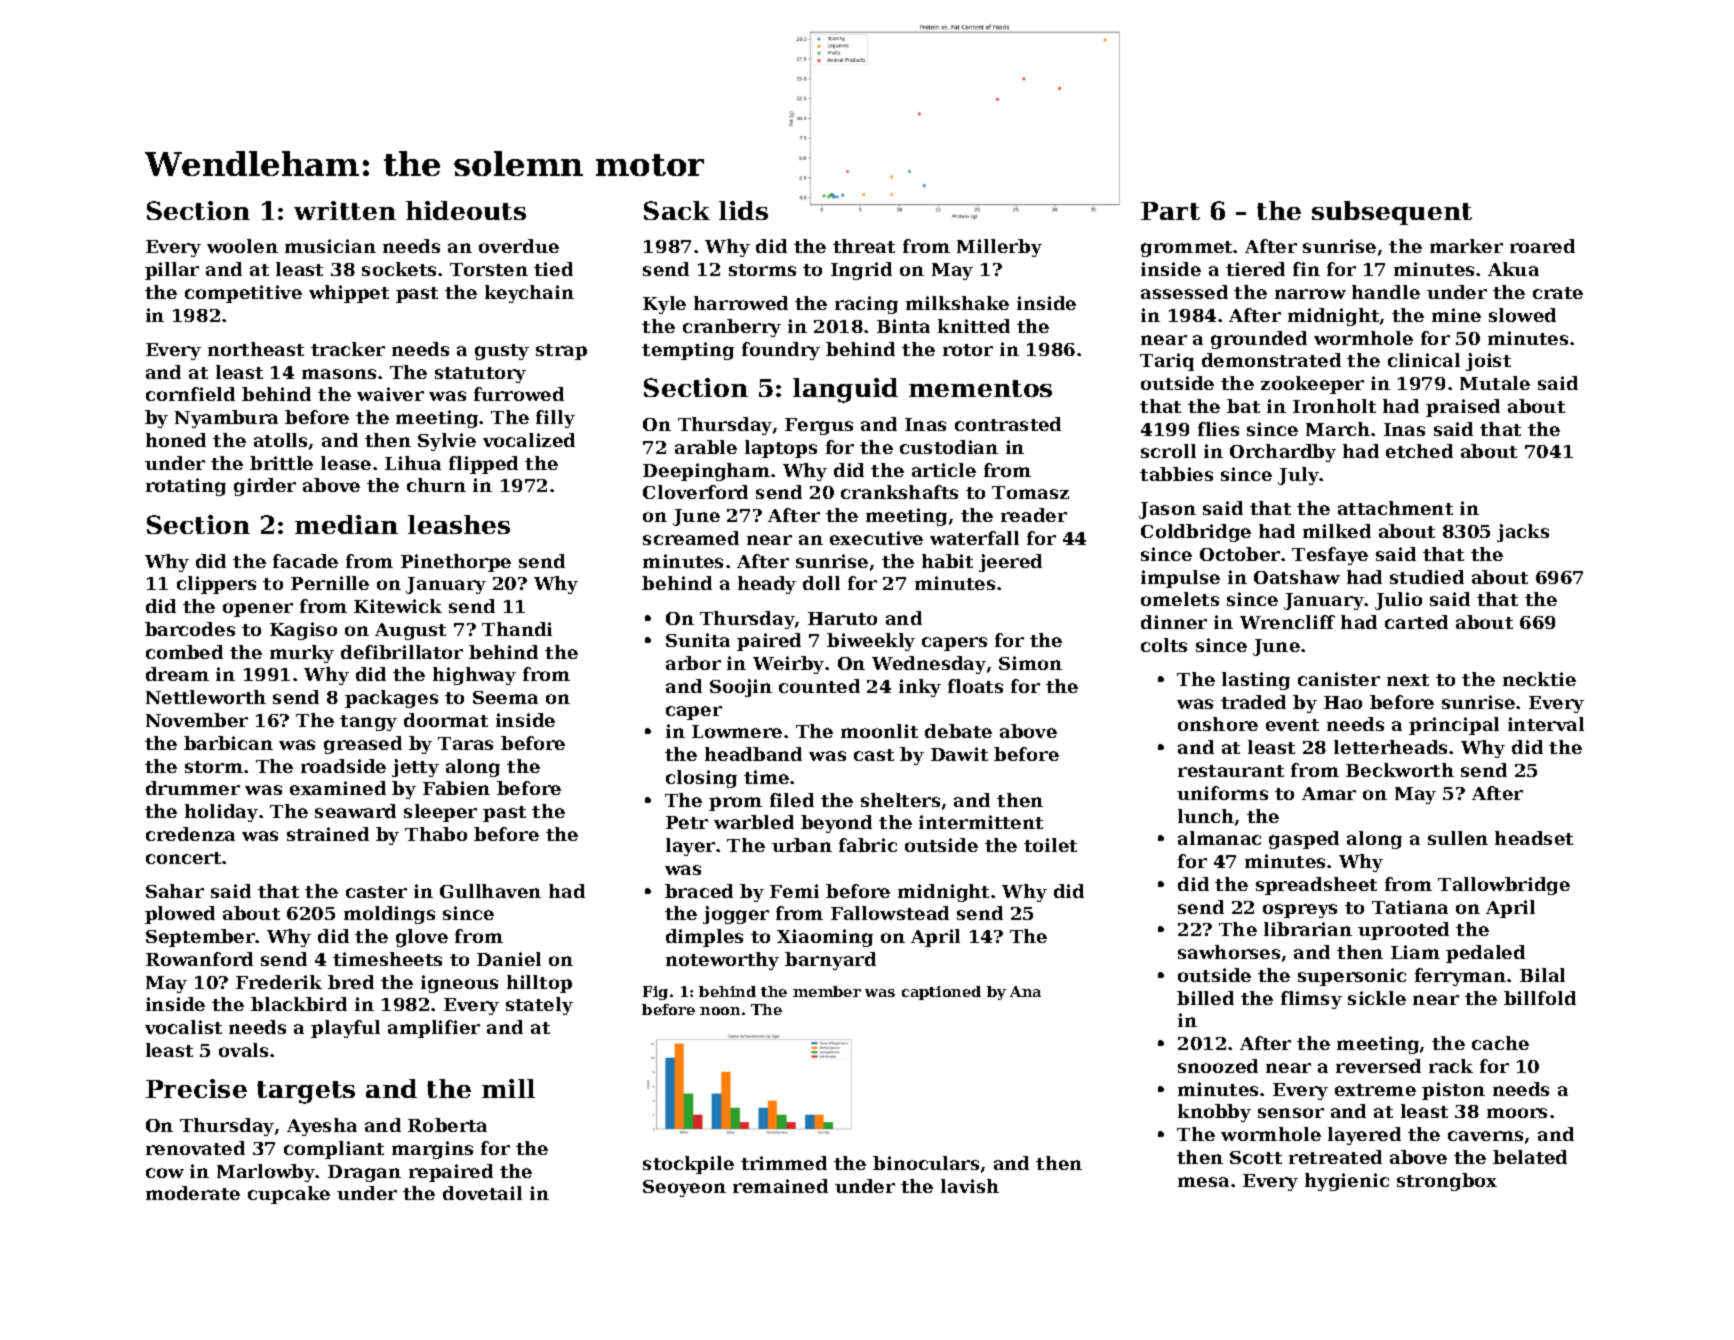 Image resolution: width=1734 pixels, height=1340 pixels. Describe the element at coordinates (1392, 213) in the page. I see `subsequent` at that location.
